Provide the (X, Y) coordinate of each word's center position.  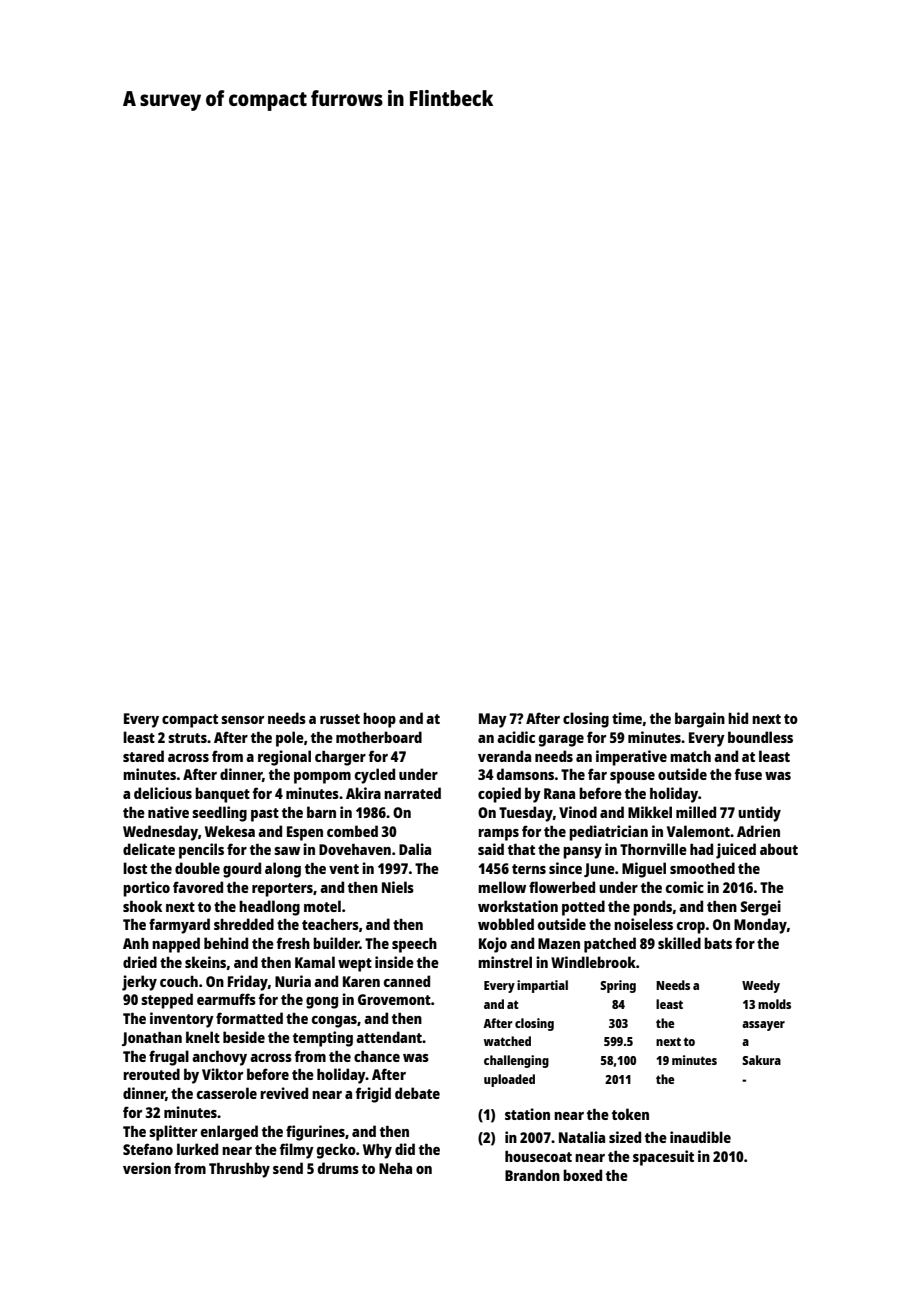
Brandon (532, 1175)
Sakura (761, 1060)
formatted (249, 1018)
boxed (582, 1175)
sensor (242, 720)
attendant (389, 1037)
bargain (700, 720)
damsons (525, 774)
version (147, 1168)
